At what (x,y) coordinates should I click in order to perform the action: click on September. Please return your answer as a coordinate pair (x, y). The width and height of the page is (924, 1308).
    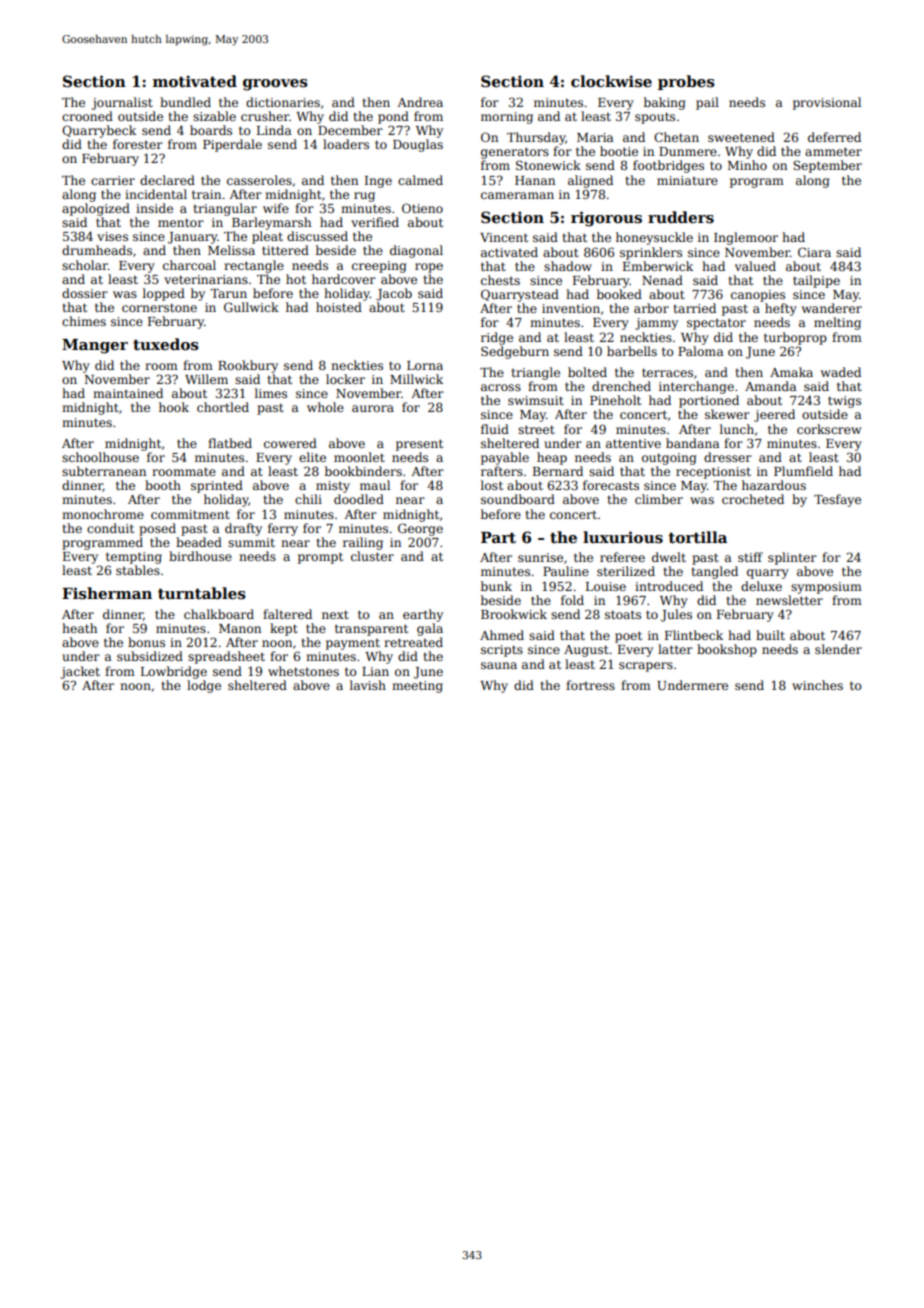
    Looking at the image, I should click on (827, 166).
